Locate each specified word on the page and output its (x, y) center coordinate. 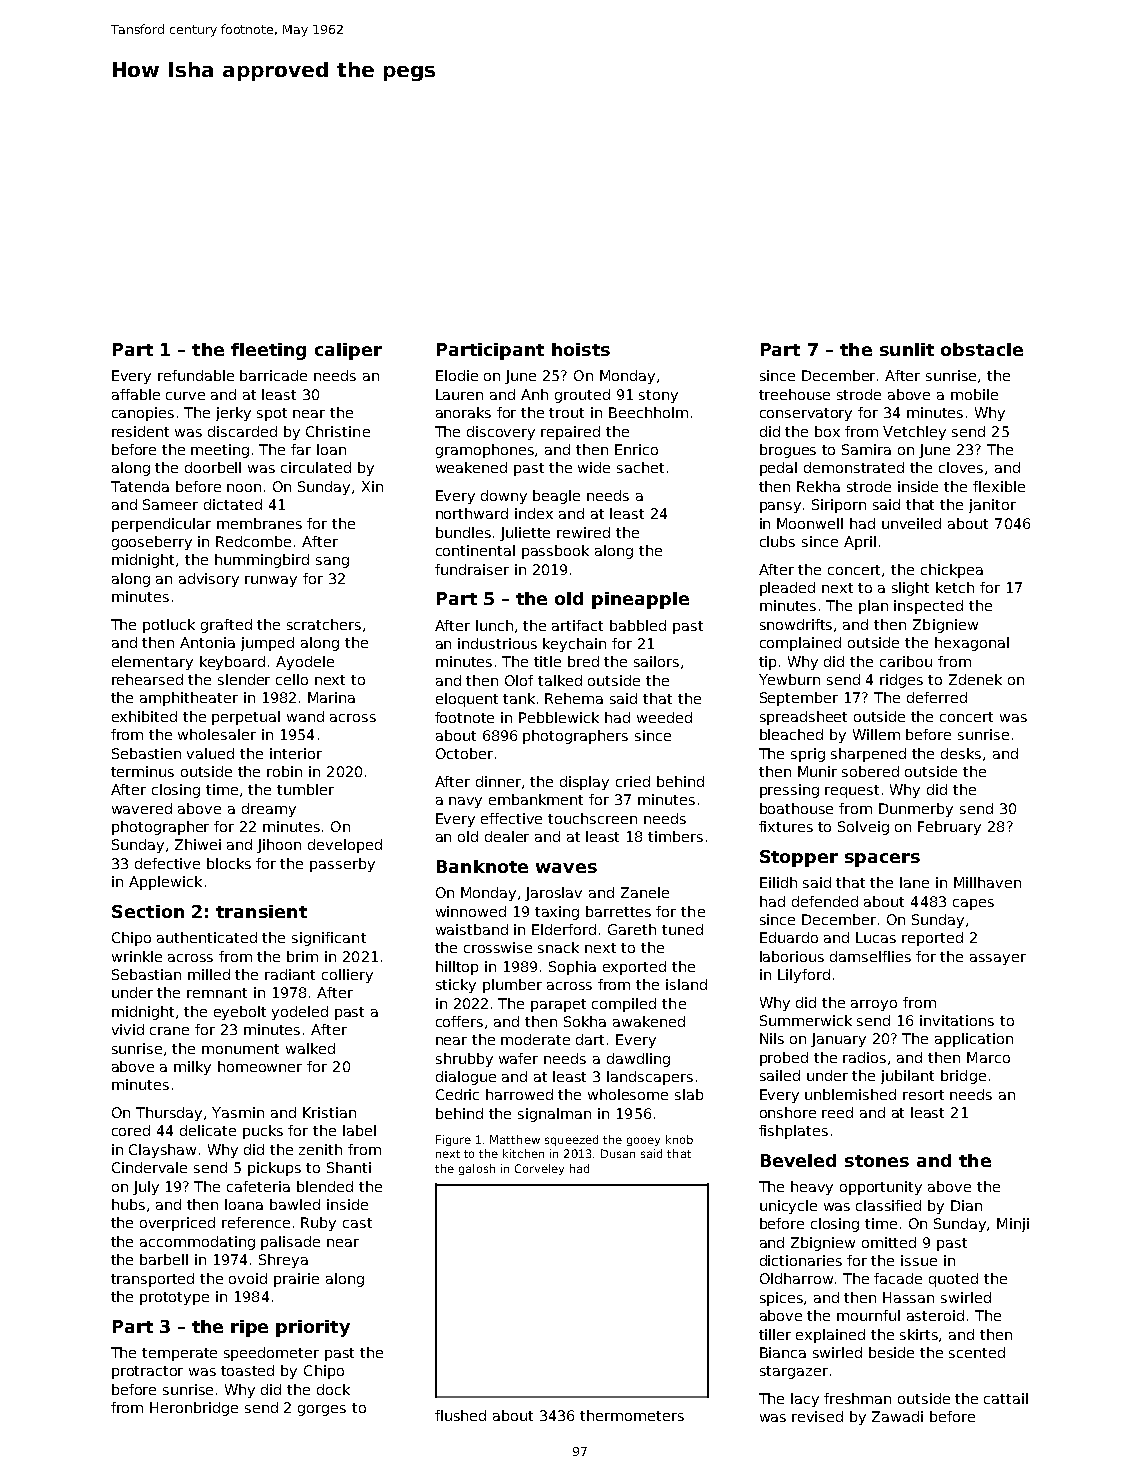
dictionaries (801, 1260)
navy (465, 802)
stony (658, 396)
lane (914, 882)
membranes (259, 523)
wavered (142, 808)
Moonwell (810, 523)
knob (679, 1139)
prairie (296, 1280)
